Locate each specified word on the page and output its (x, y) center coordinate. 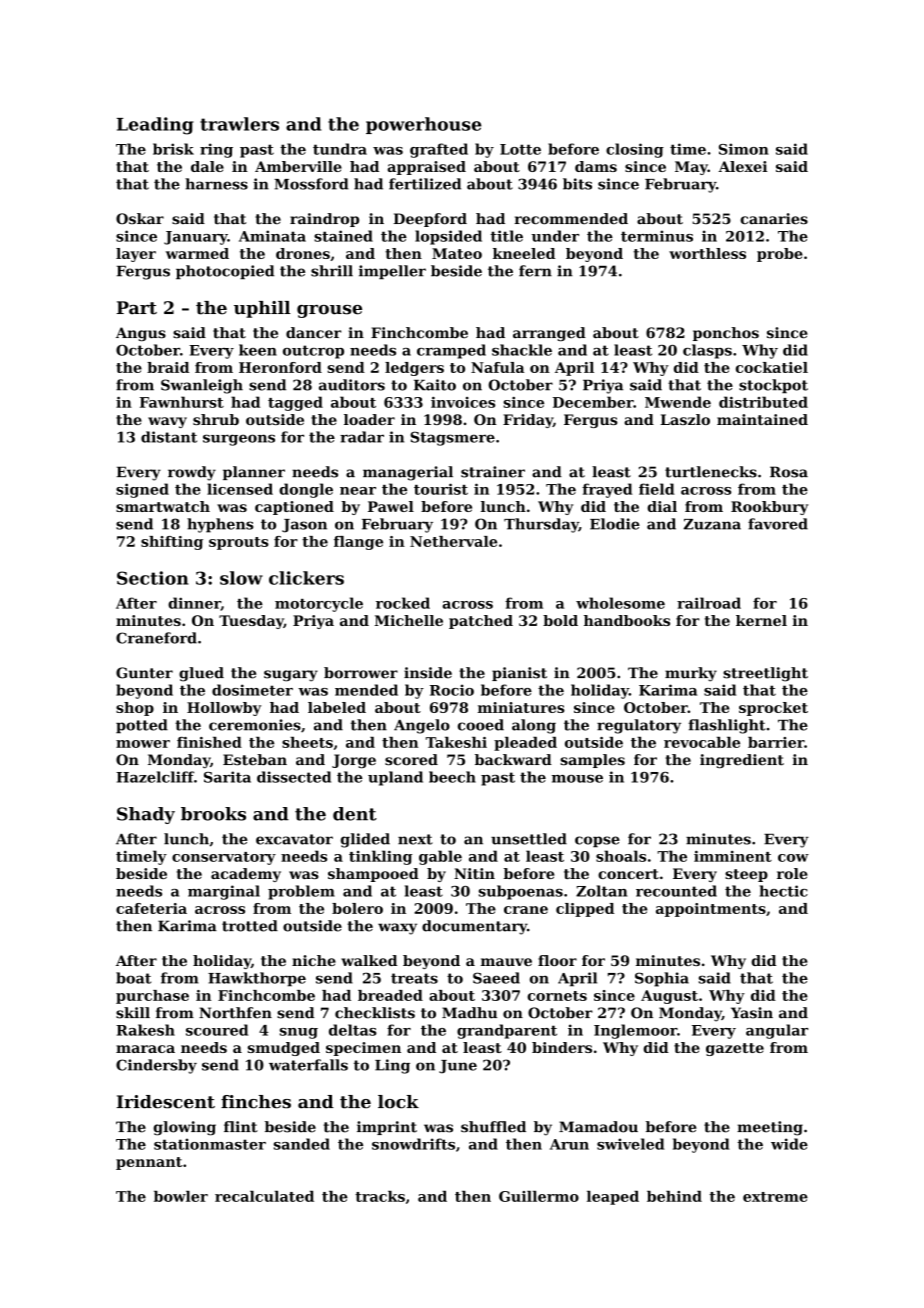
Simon (744, 149)
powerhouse (423, 125)
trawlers (239, 124)
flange (358, 543)
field (657, 489)
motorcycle (319, 604)
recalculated (264, 1196)
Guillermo (539, 1196)
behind (674, 1196)
